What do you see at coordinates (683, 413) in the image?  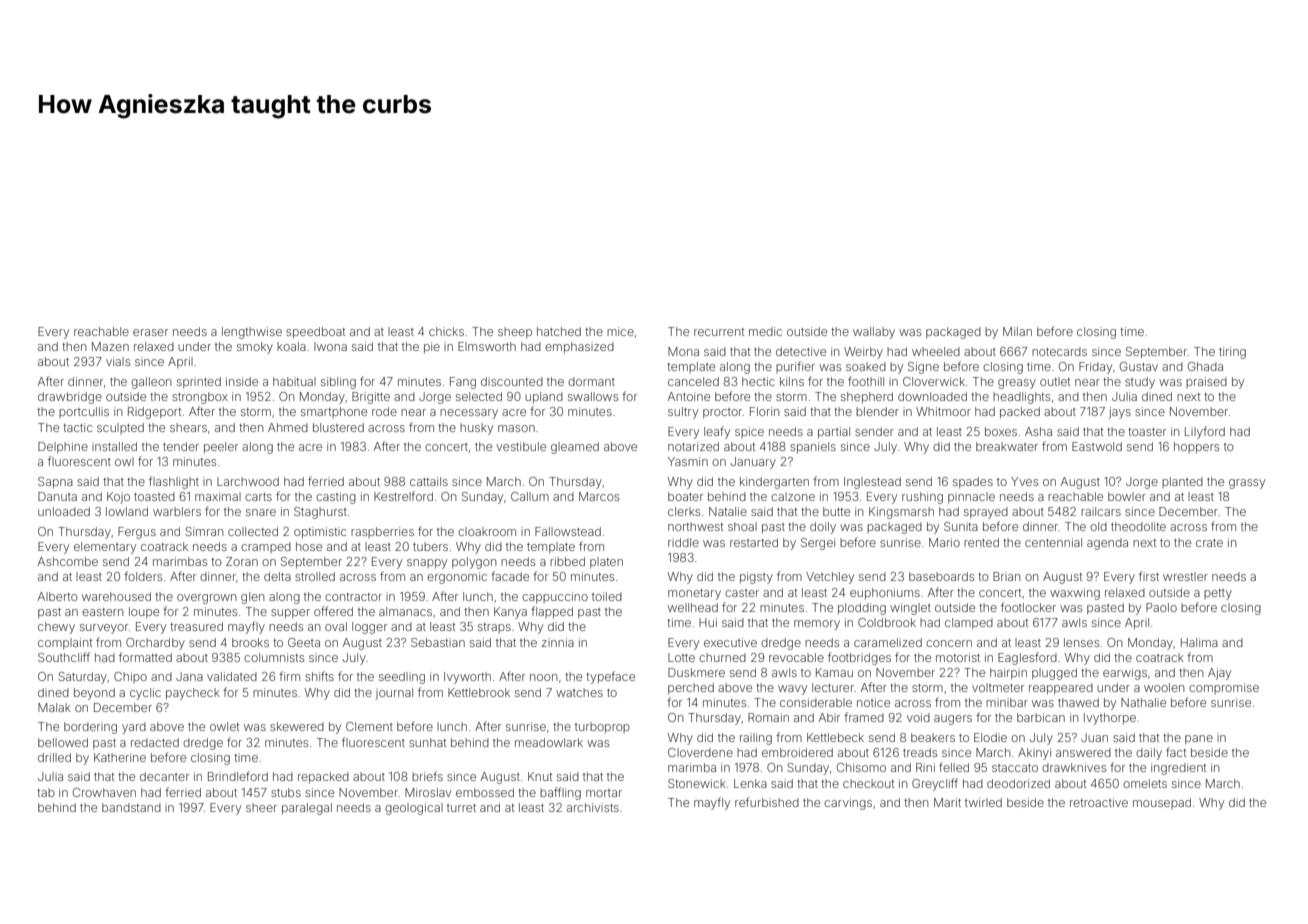 I see `sultry` at bounding box center [683, 413].
